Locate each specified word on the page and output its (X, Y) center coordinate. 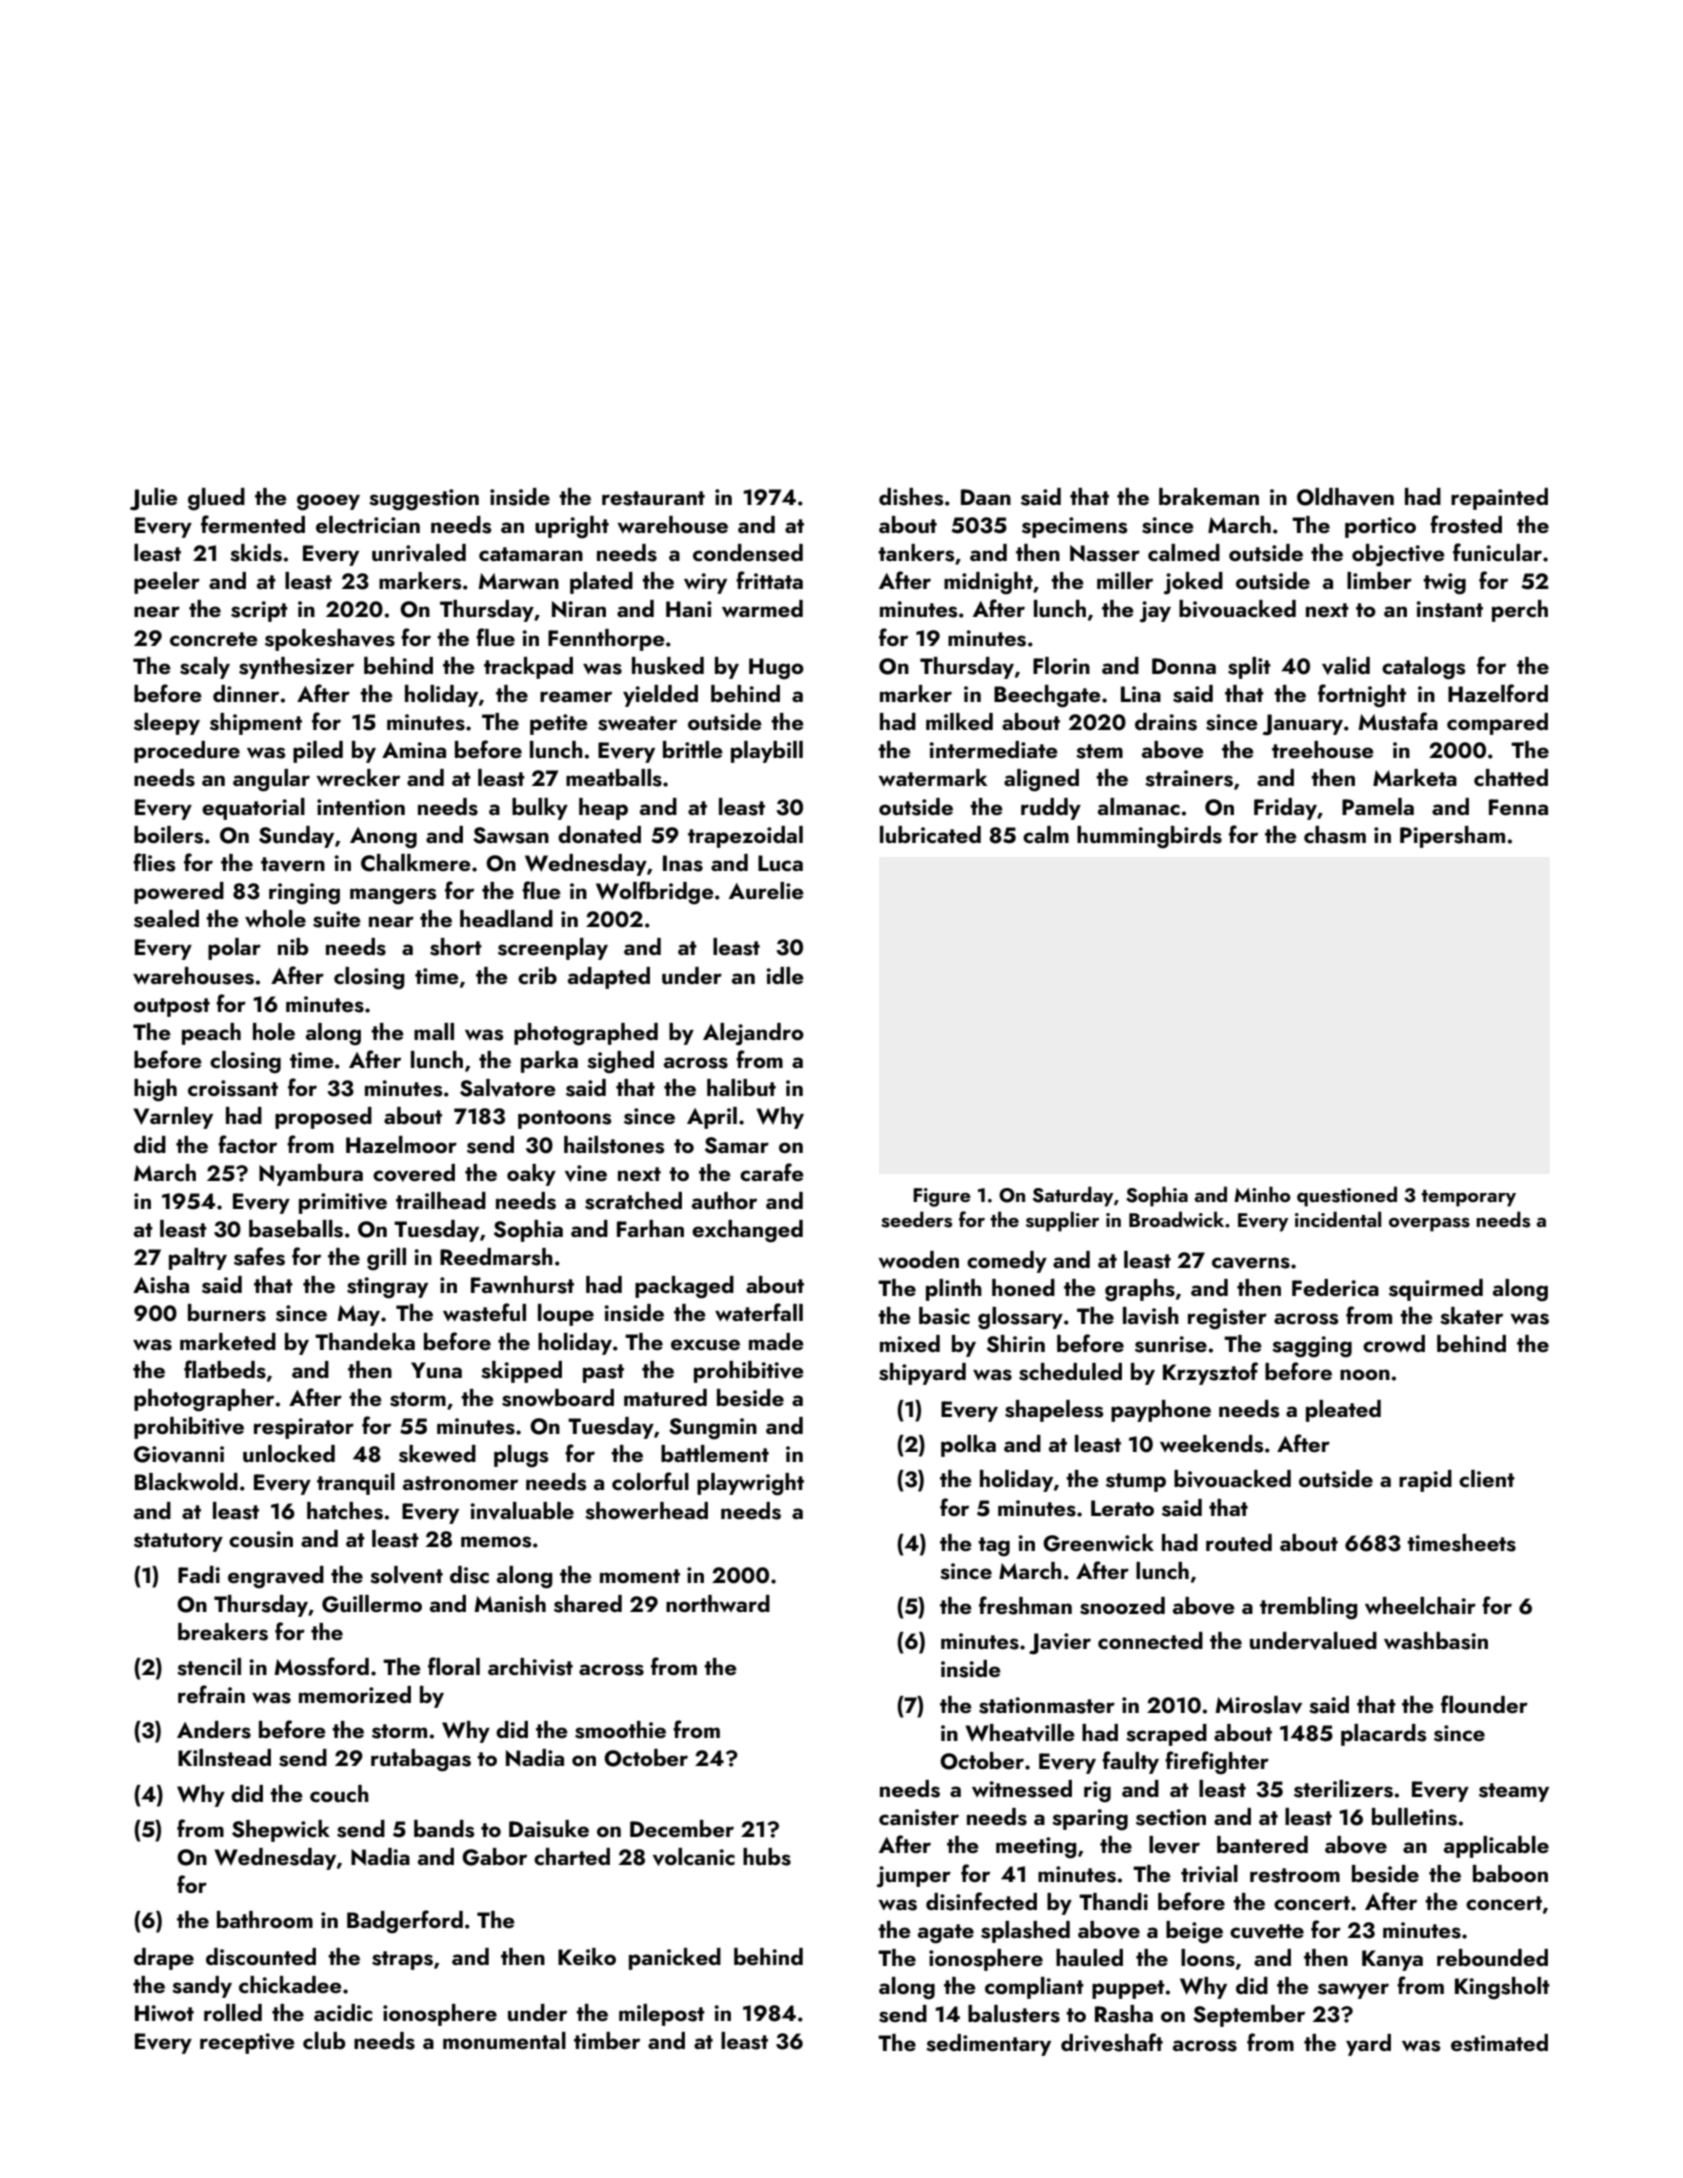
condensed (748, 553)
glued (216, 499)
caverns (1251, 1263)
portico (1380, 527)
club (324, 2040)
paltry (198, 1259)
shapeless (1054, 1411)
